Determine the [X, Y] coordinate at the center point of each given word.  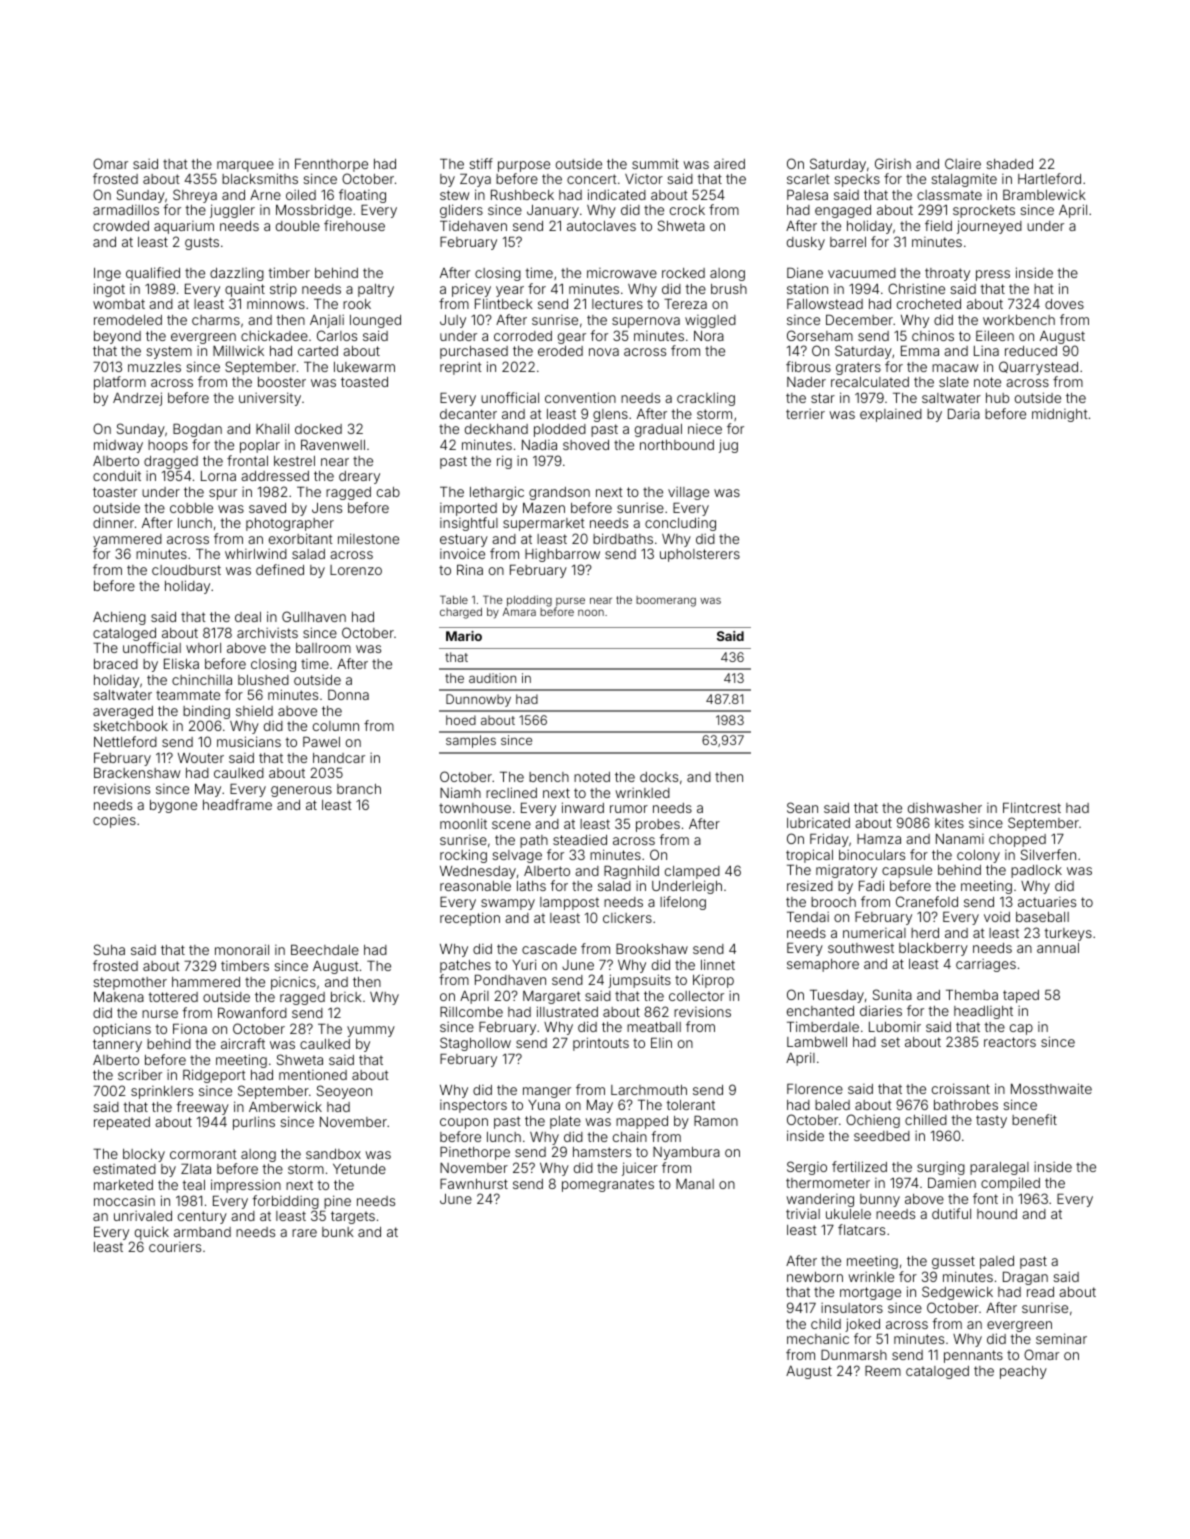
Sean [802, 807]
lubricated [818, 823]
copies [114, 821]
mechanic [818, 1338]
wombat [119, 304]
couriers [175, 1247]
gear [572, 338]
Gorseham [820, 335]
